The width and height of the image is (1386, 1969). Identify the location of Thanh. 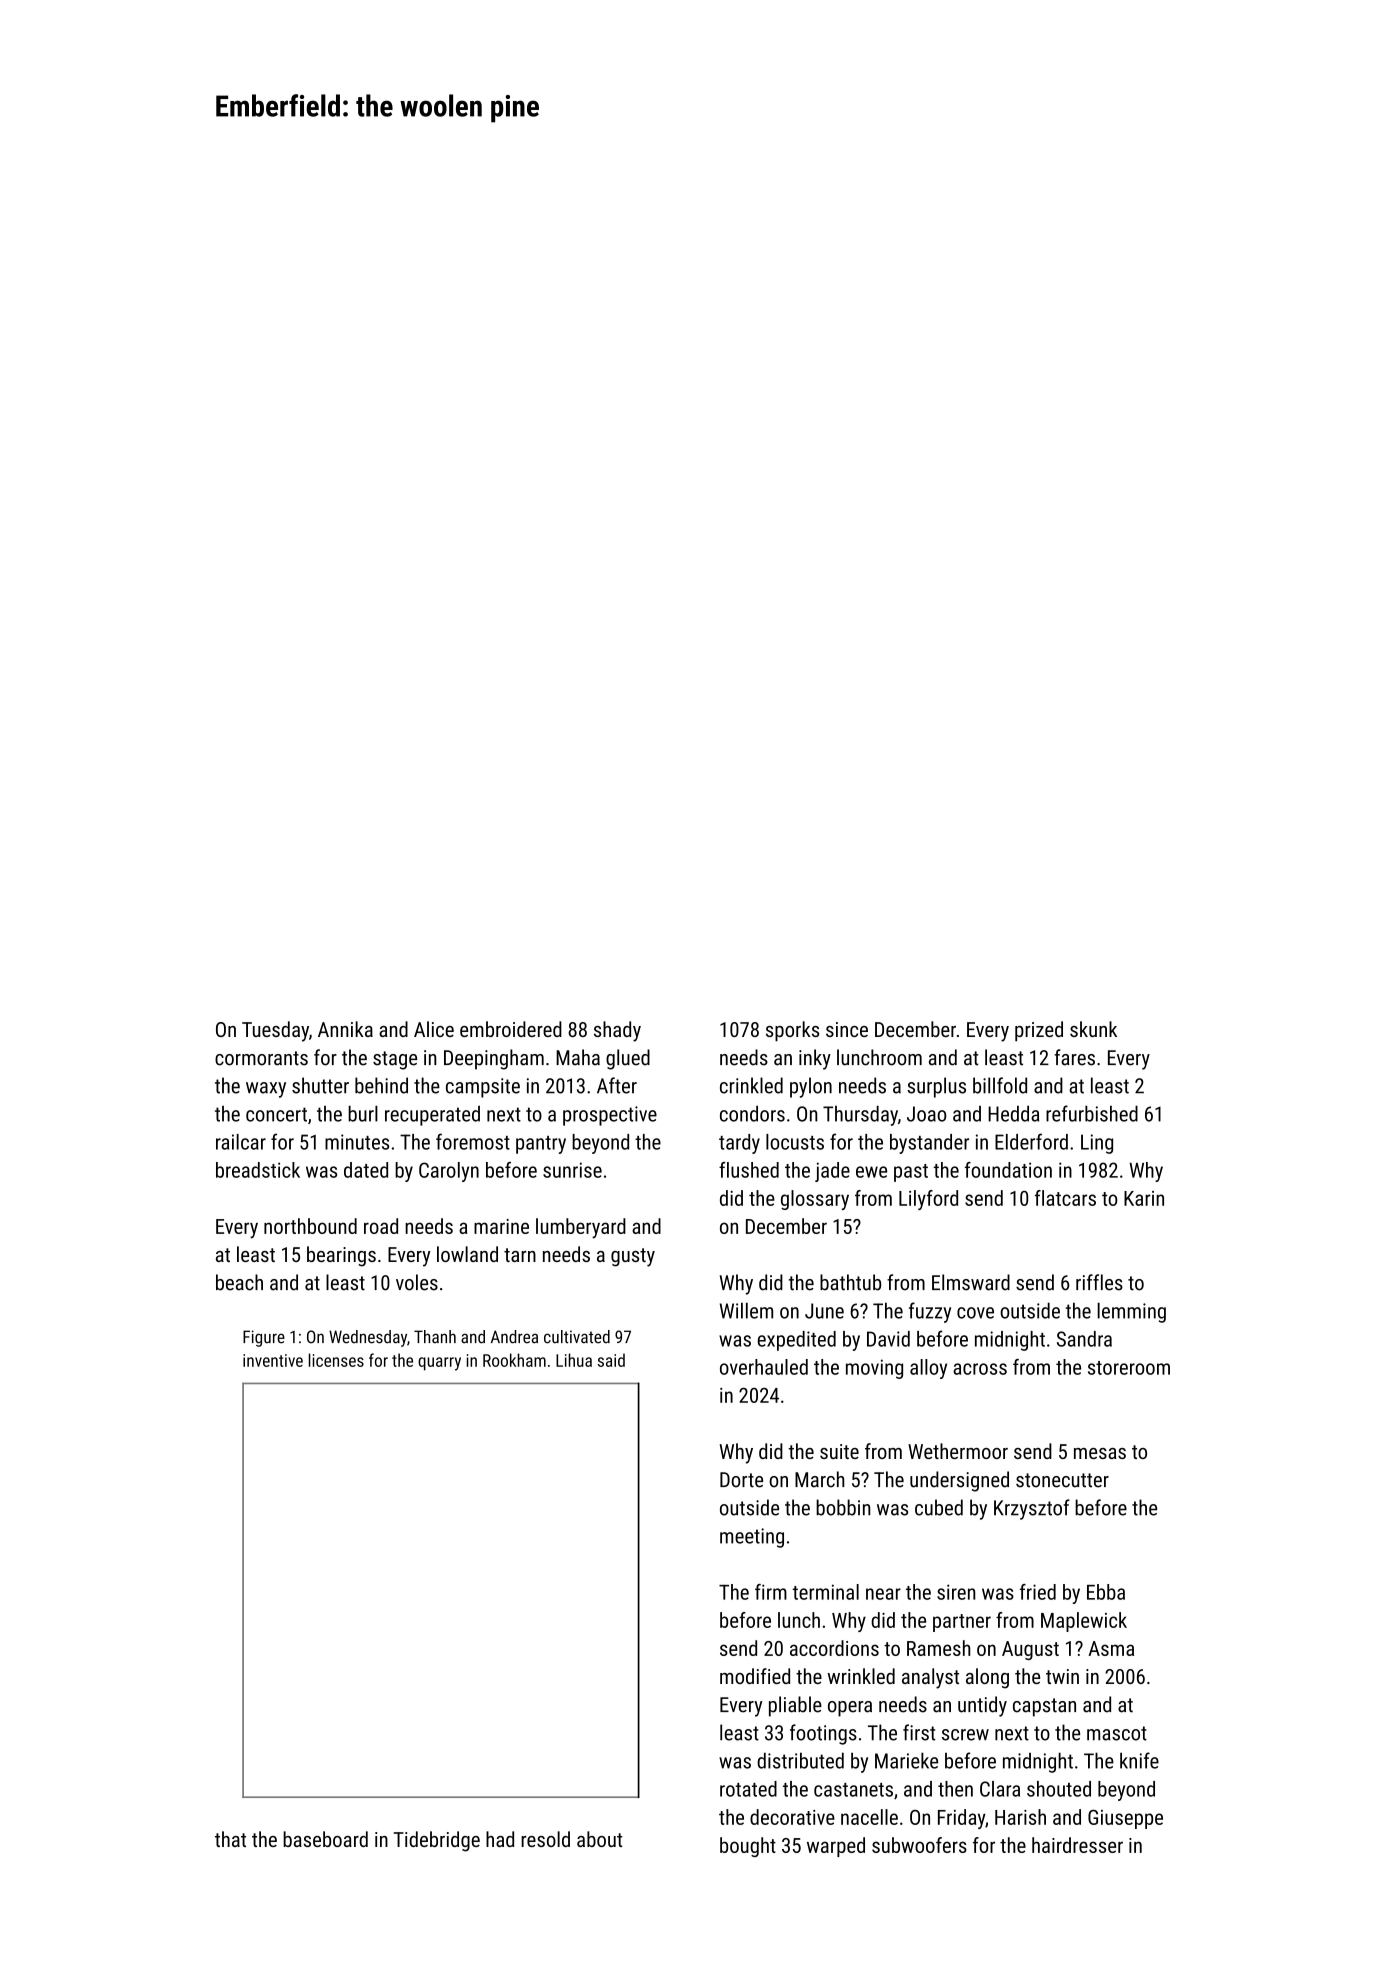
(435, 1336).
